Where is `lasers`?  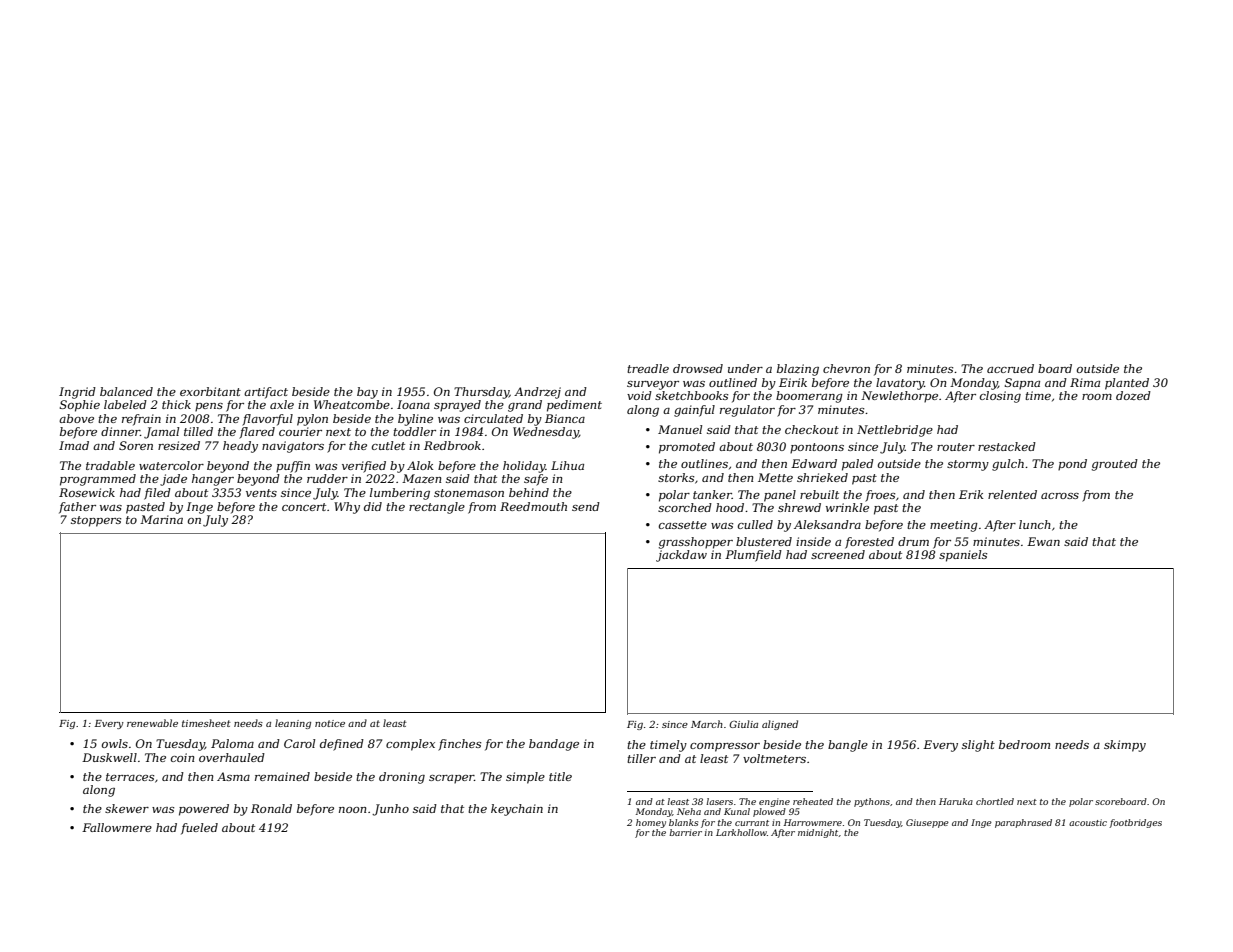
lasers is located at coordinates (719, 801).
